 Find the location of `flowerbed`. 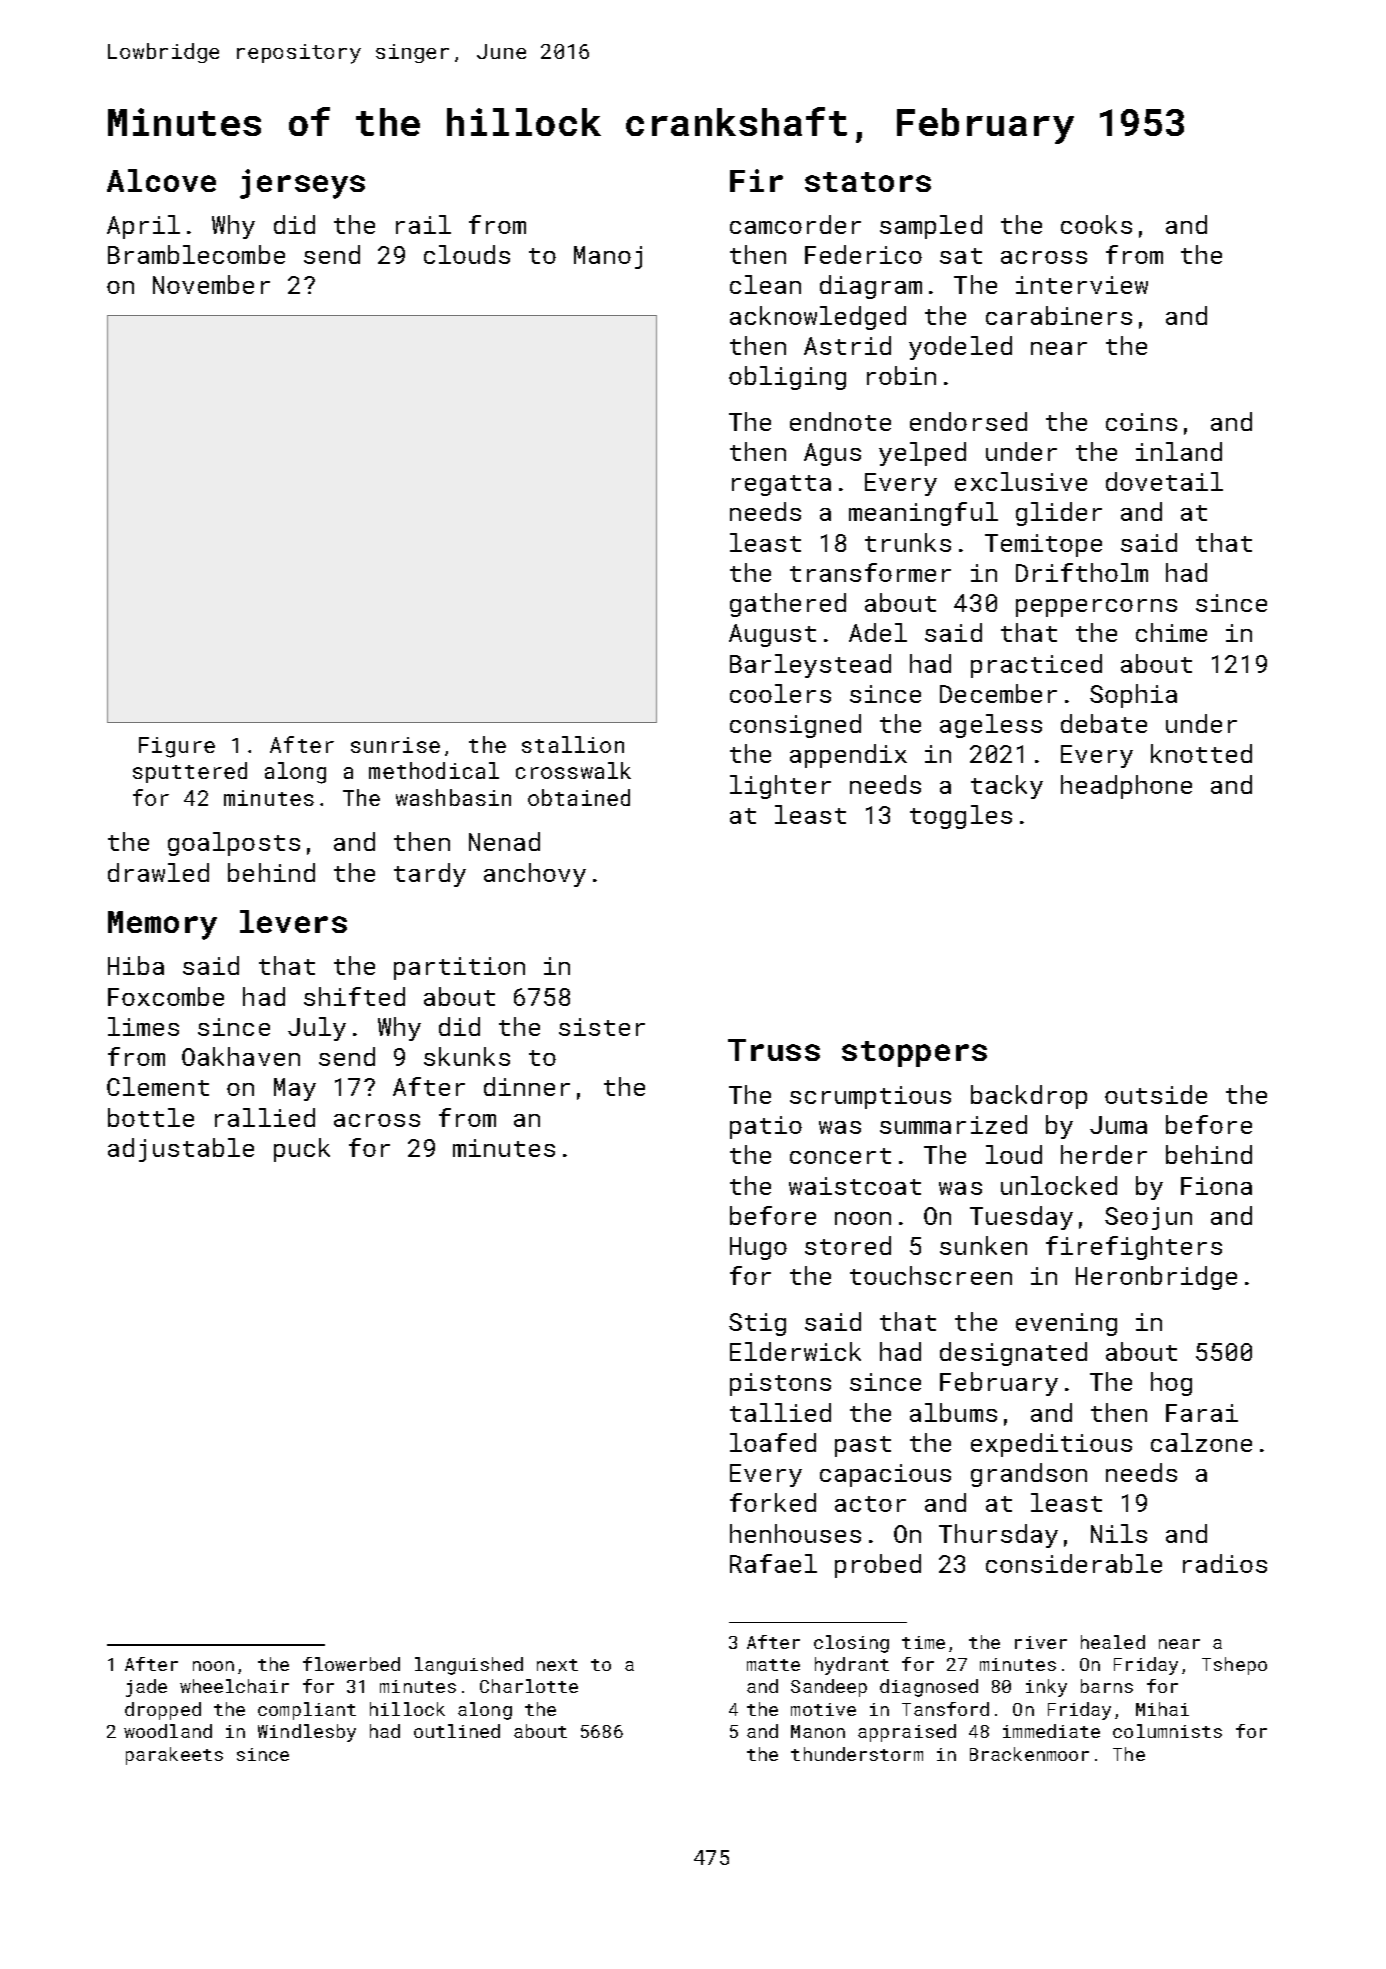

flowerbed is located at coordinates (351, 1664).
